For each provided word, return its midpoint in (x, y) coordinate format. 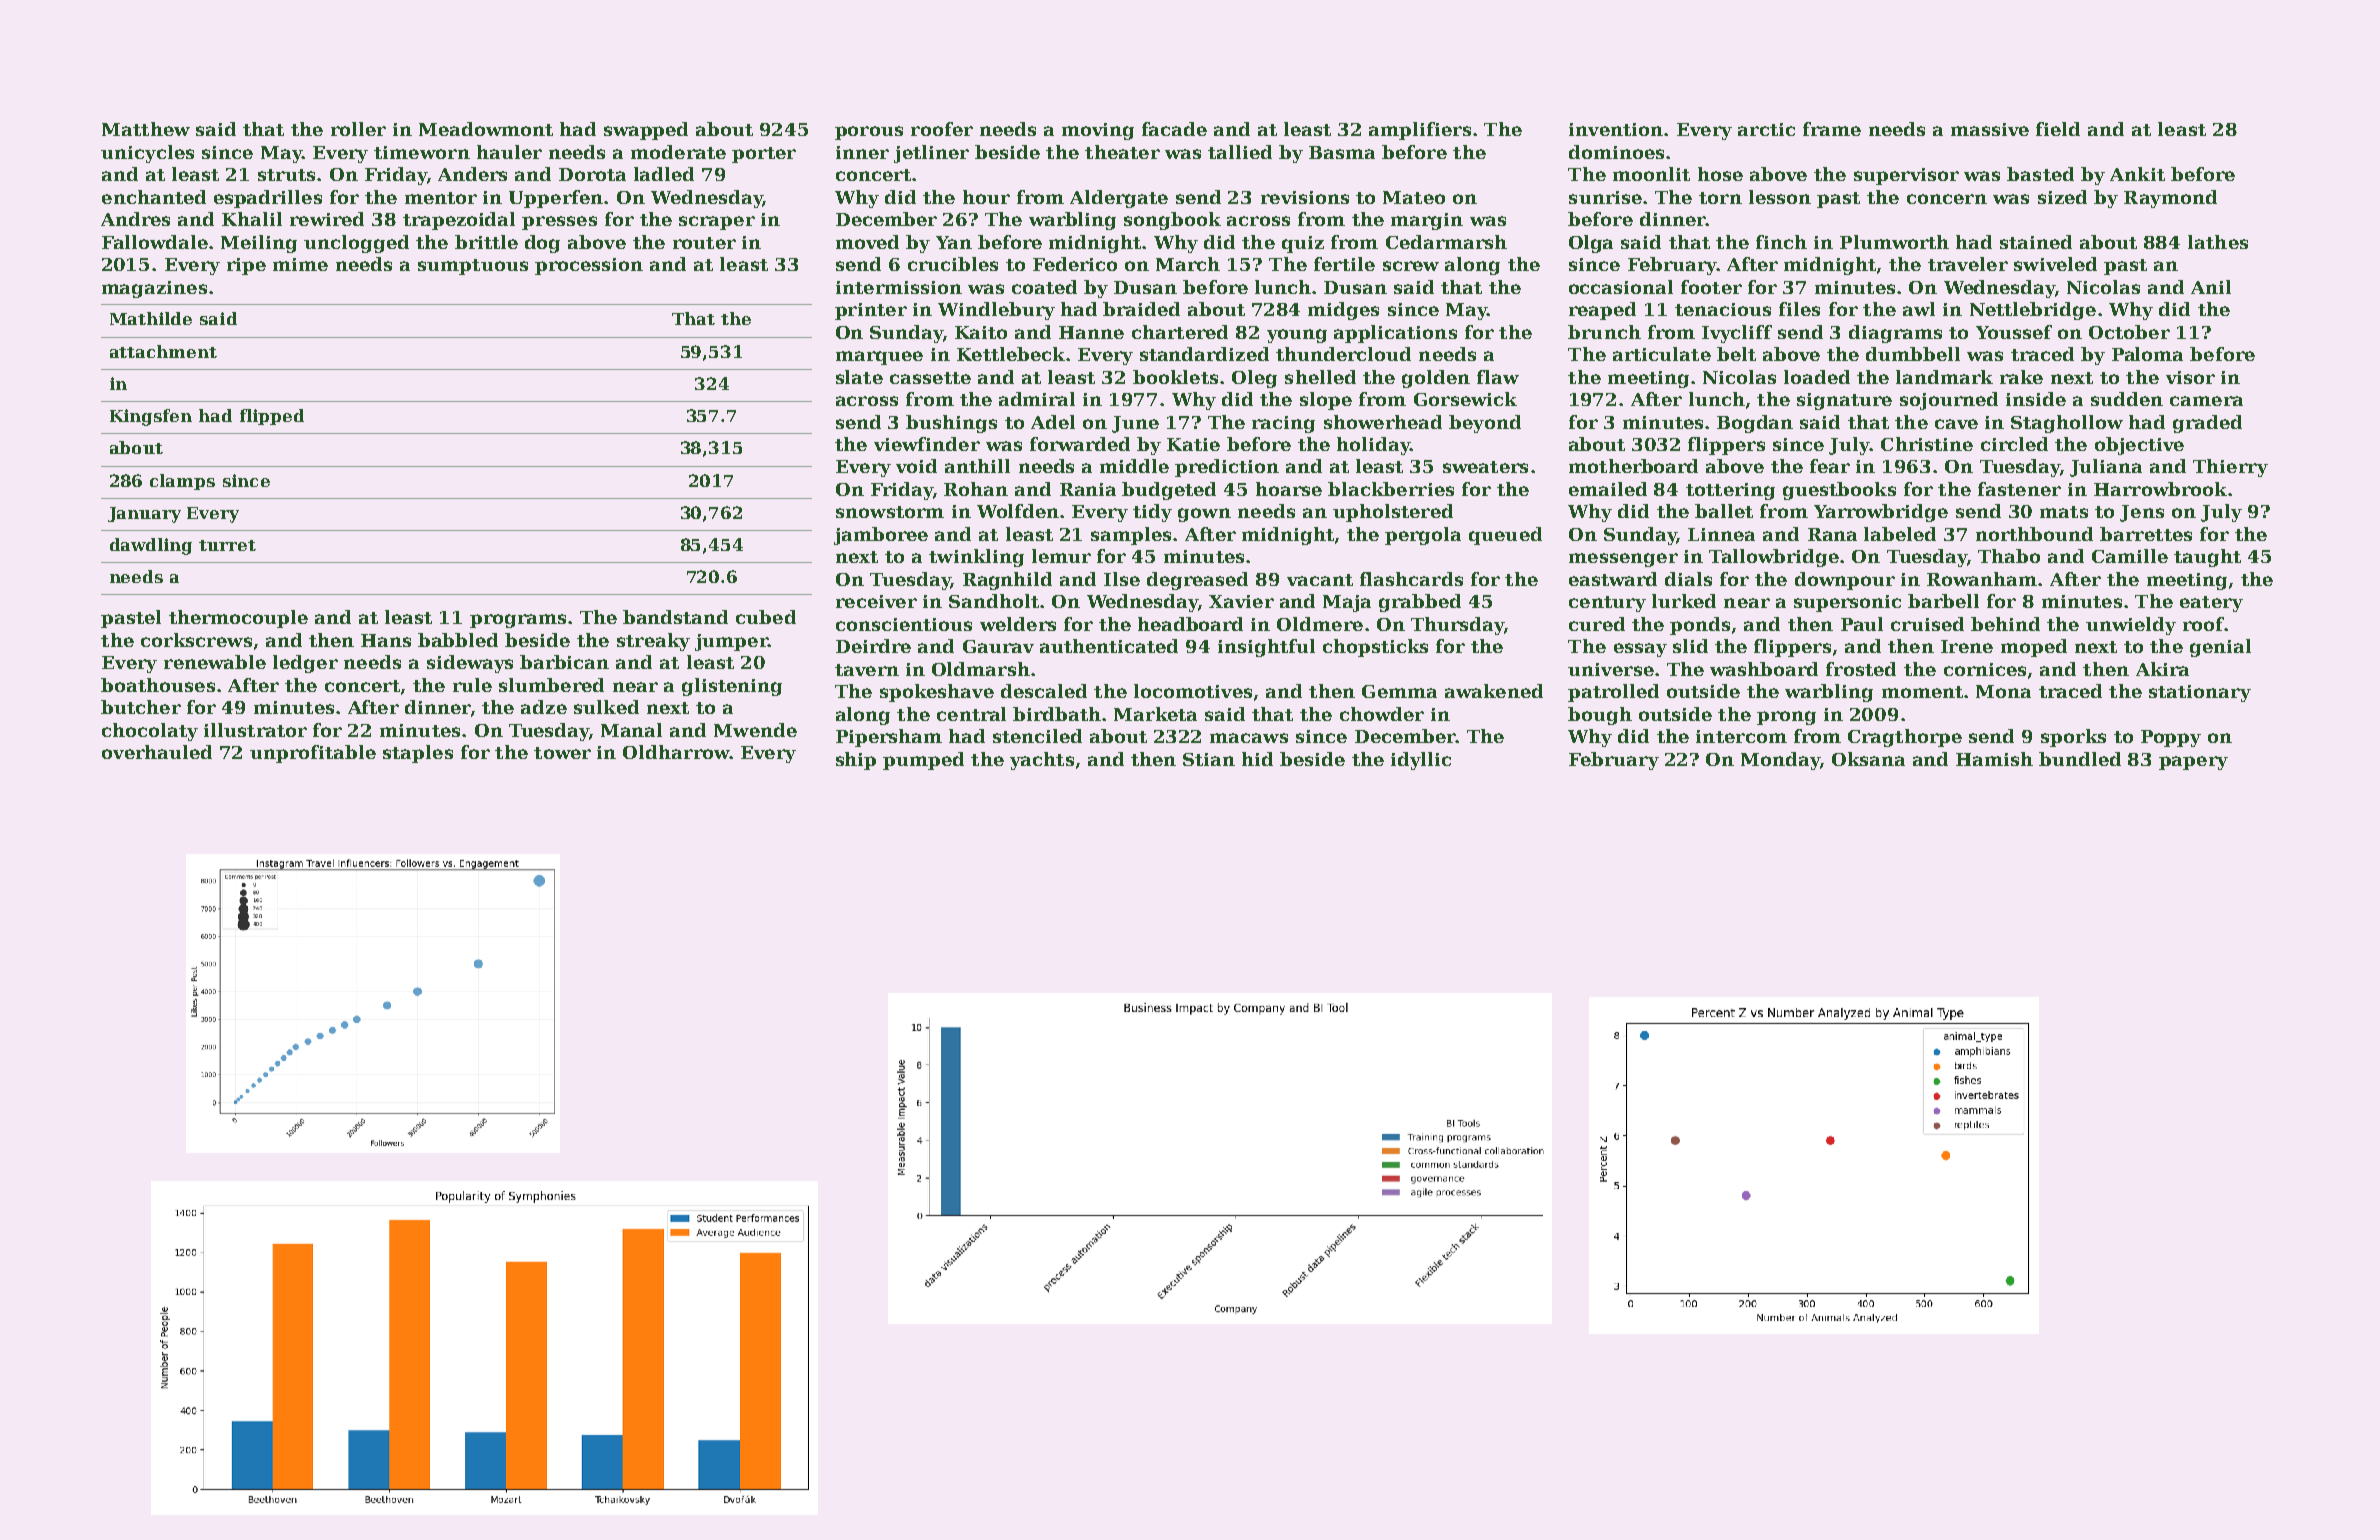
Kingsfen (151, 417)
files (1799, 309)
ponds (1700, 626)
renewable (215, 662)
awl (1919, 309)
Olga (1591, 244)
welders (1018, 624)
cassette (930, 378)
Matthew (146, 129)
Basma (1342, 152)
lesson (1780, 197)
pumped (923, 761)
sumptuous (473, 267)
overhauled (157, 752)
